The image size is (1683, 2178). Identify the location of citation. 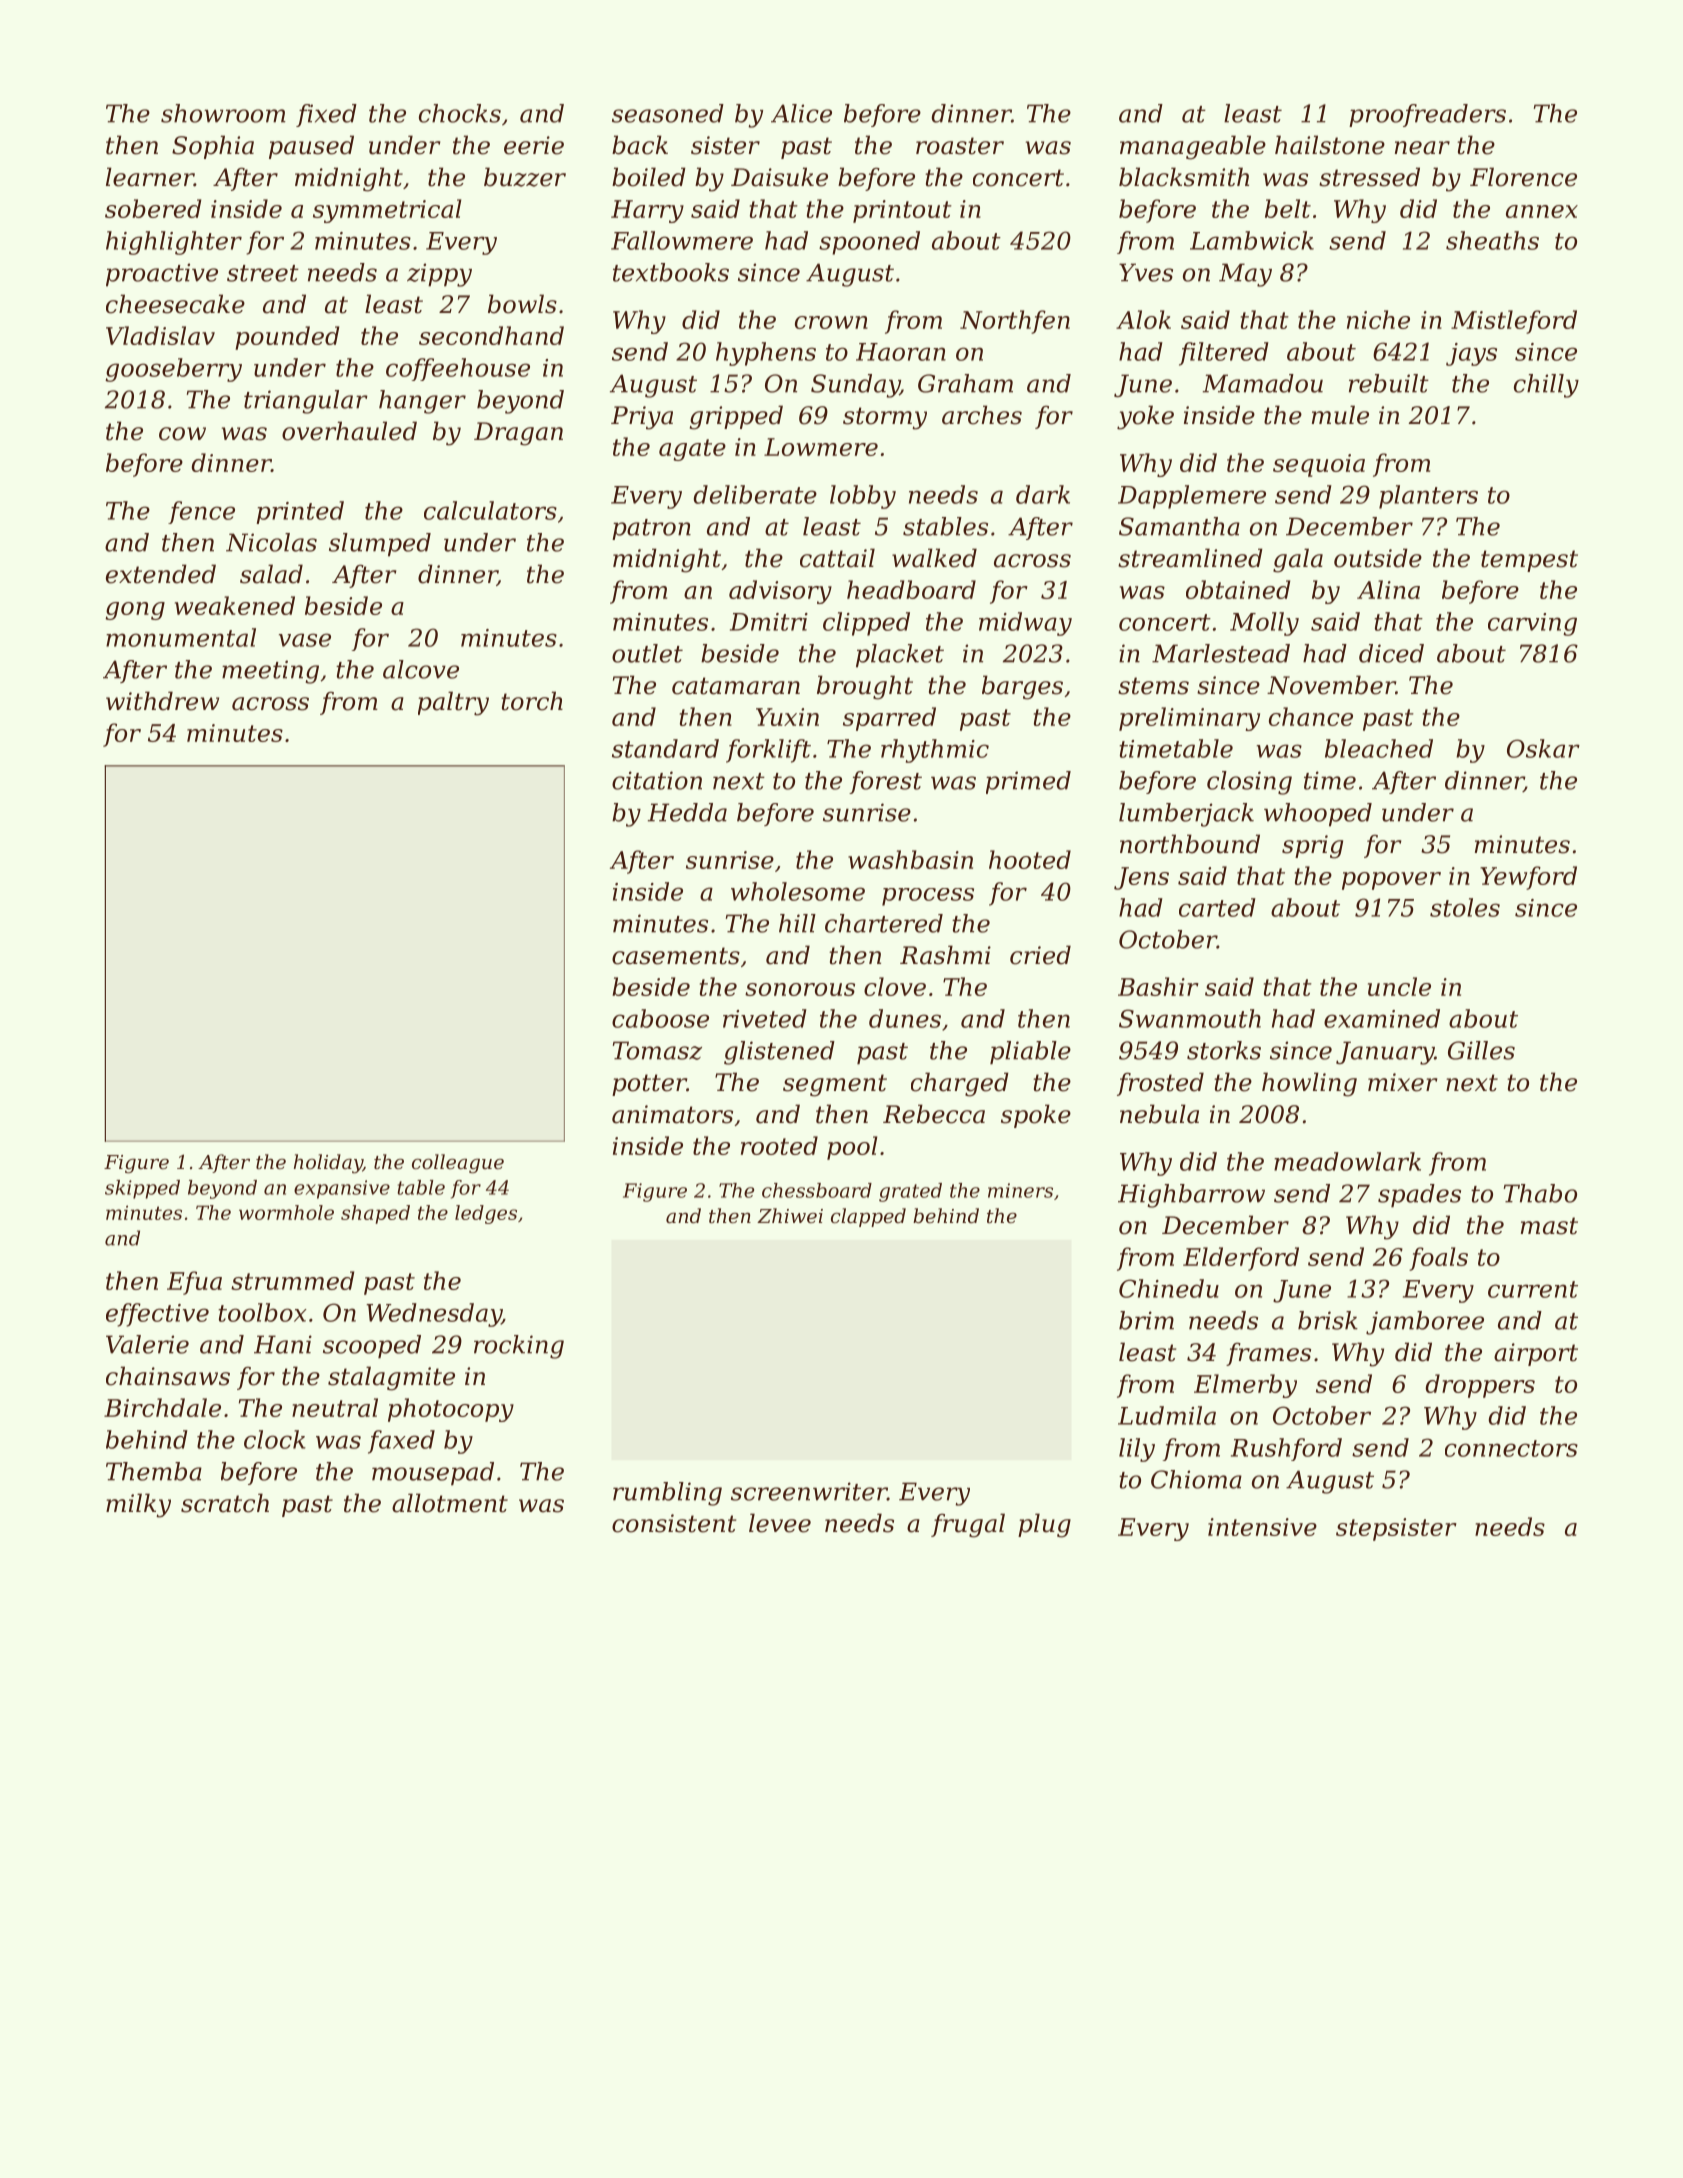
(657, 780).
